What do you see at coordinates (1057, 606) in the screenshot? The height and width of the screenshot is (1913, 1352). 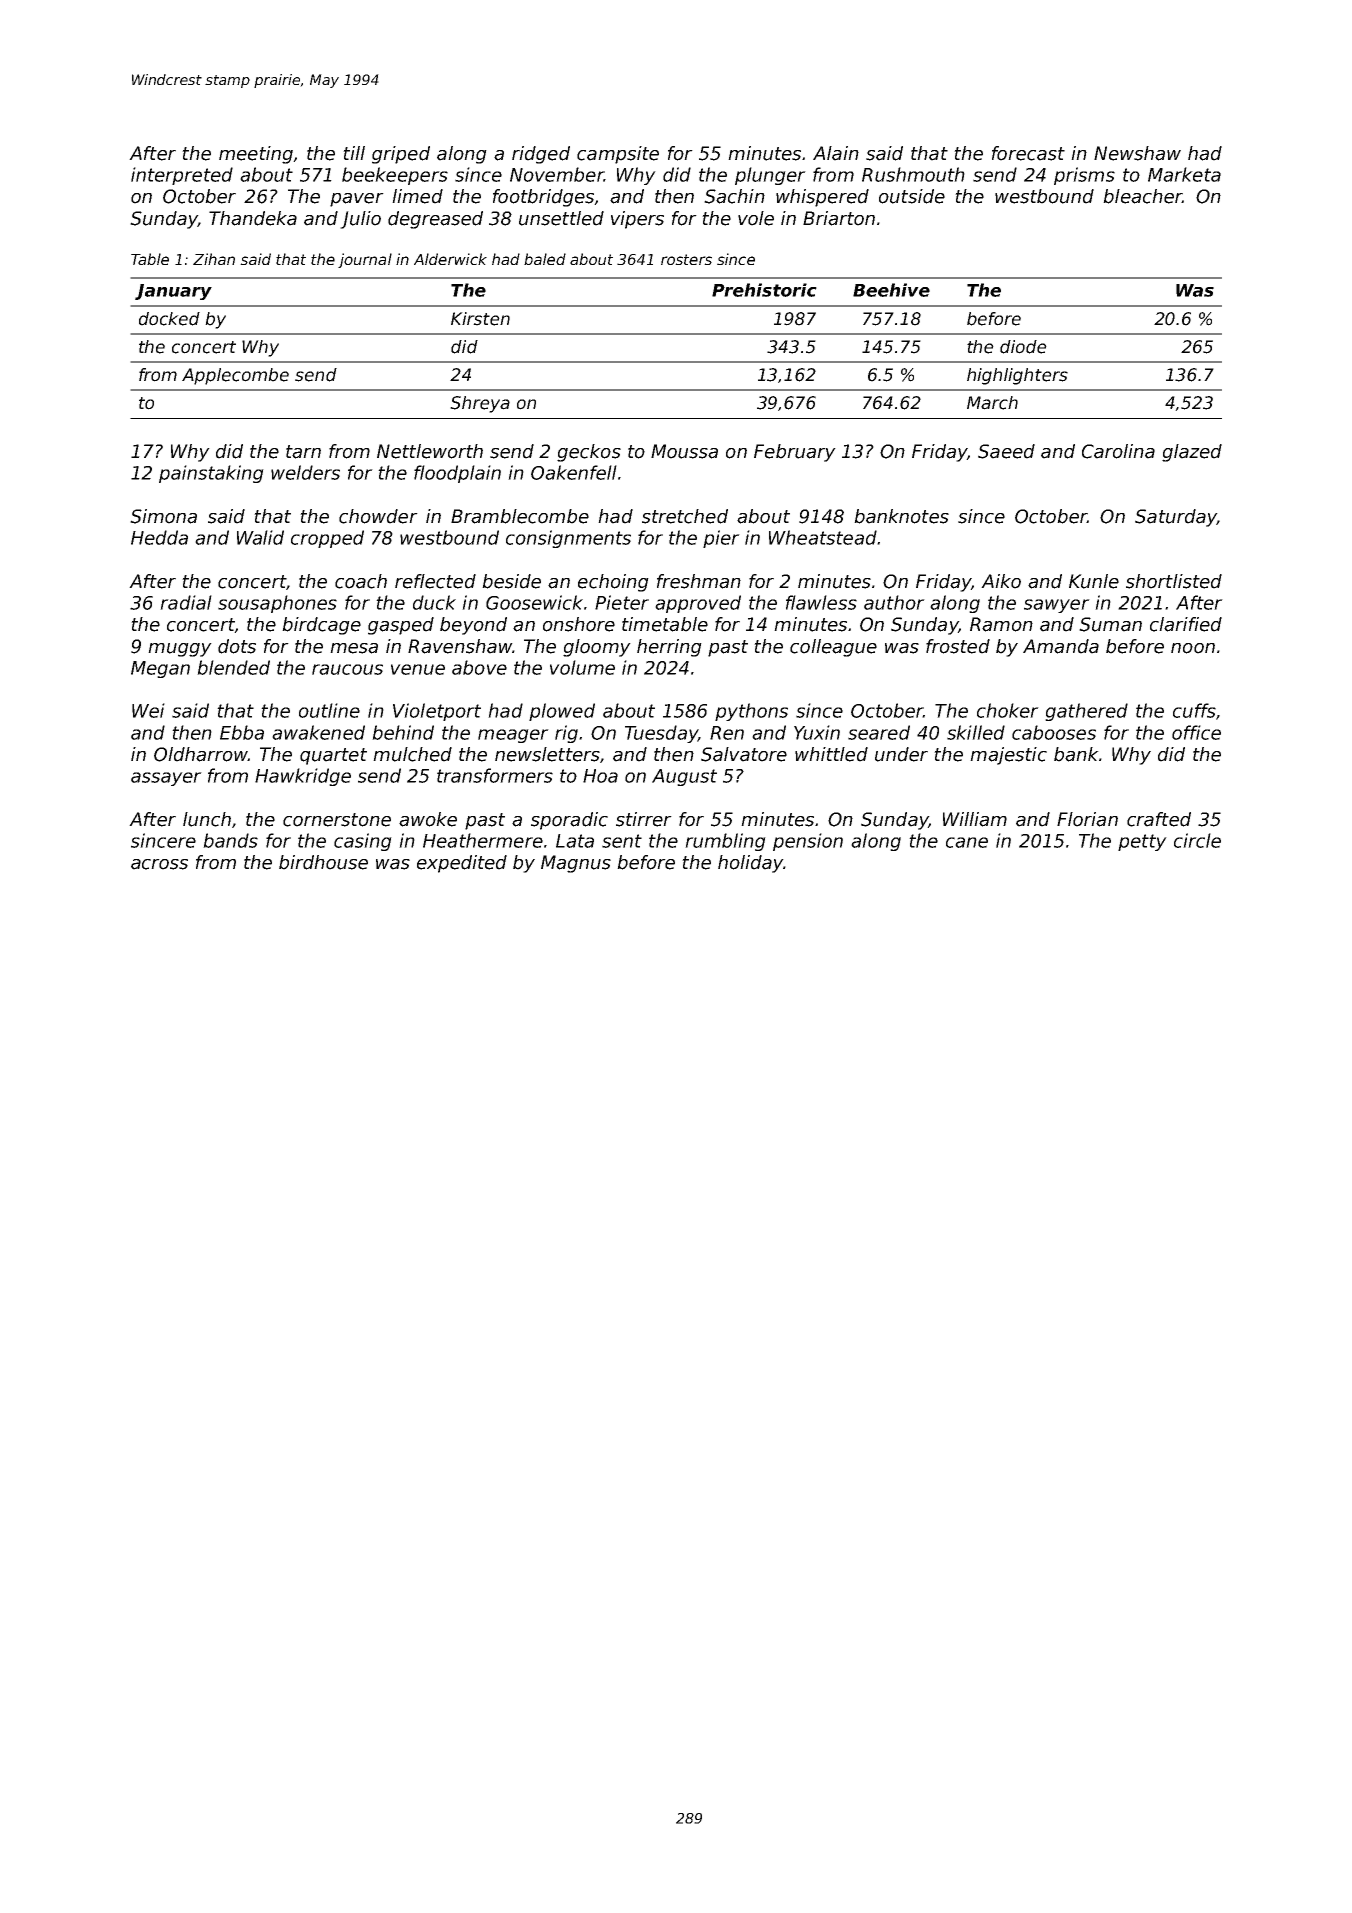 I see `sawyer` at bounding box center [1057, 606].
